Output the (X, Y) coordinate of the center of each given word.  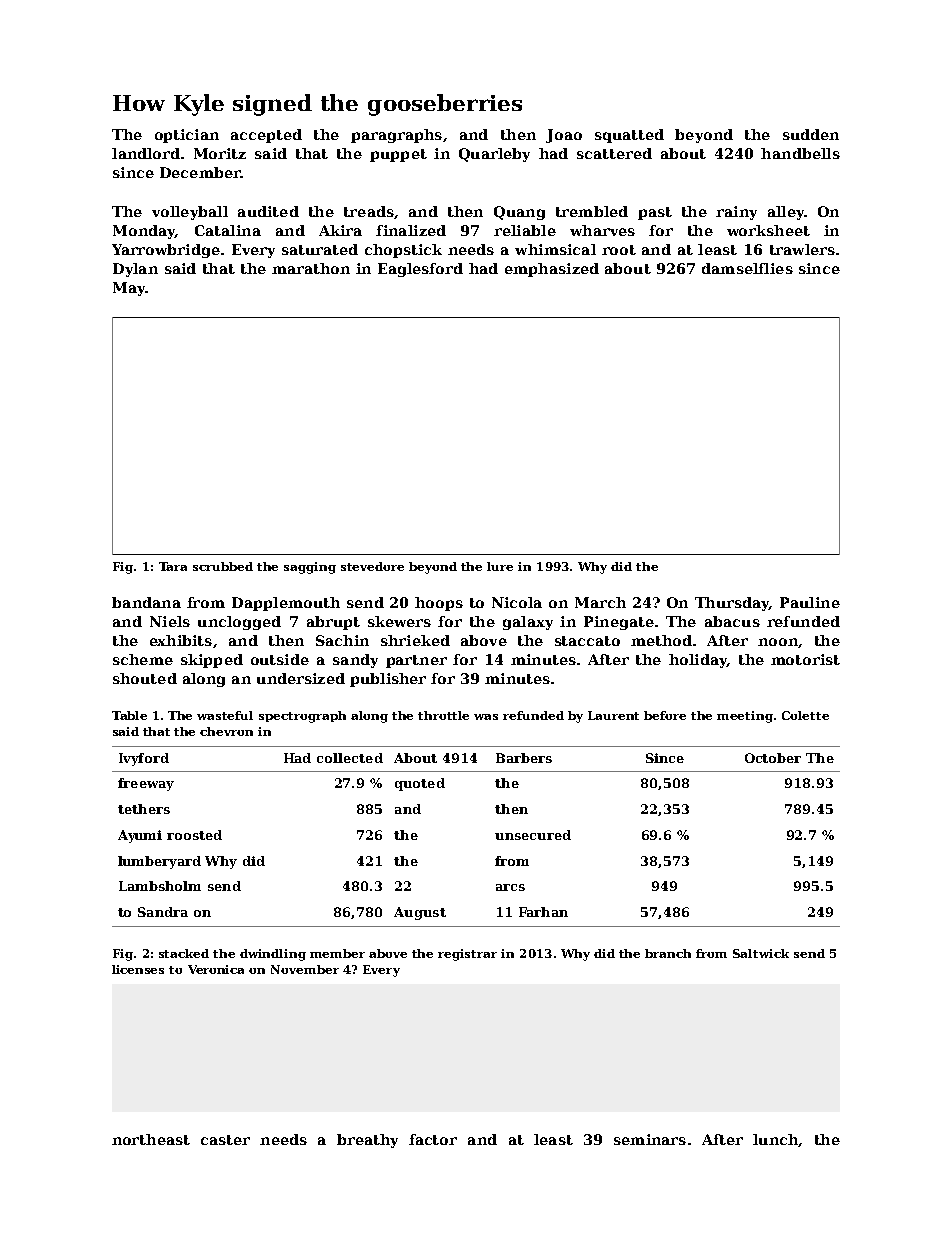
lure (500, 566)
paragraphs (396, 136)
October (773, 758)
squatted (629, 136)
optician (187, 136)
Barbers (524, 758)
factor (433, 1139)
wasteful (225, 715)
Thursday (732, 604)
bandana (146, 602)
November (305, 969)
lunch (775, 1139)
